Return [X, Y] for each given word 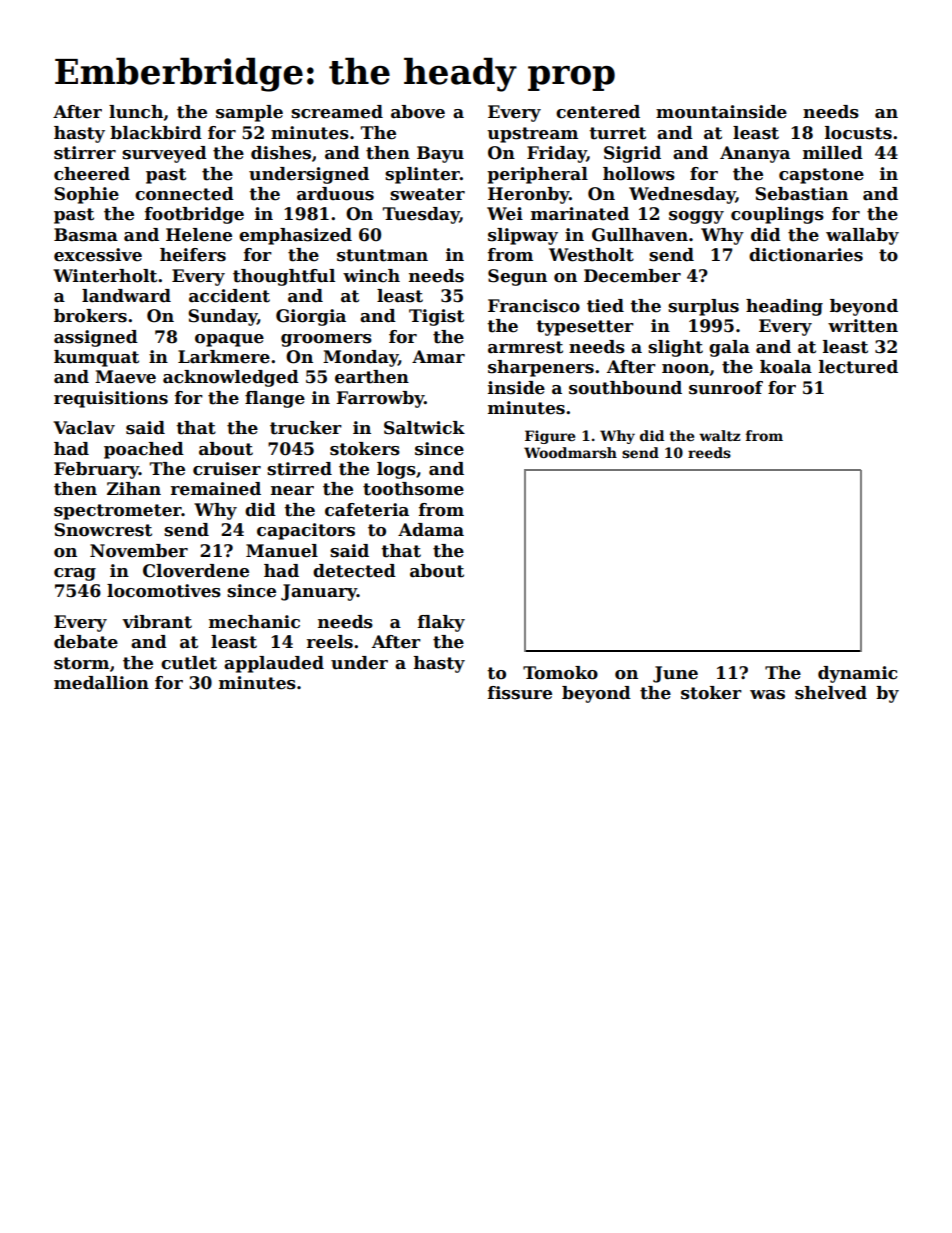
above [418, 112]
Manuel [282, 551]
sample [249, 113]
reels [330, 642]
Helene [199, 235]
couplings [777, 215]
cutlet [189, 663]
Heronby [528, 195]
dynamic [858, 674]
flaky [441, 623]
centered [598, 112]
